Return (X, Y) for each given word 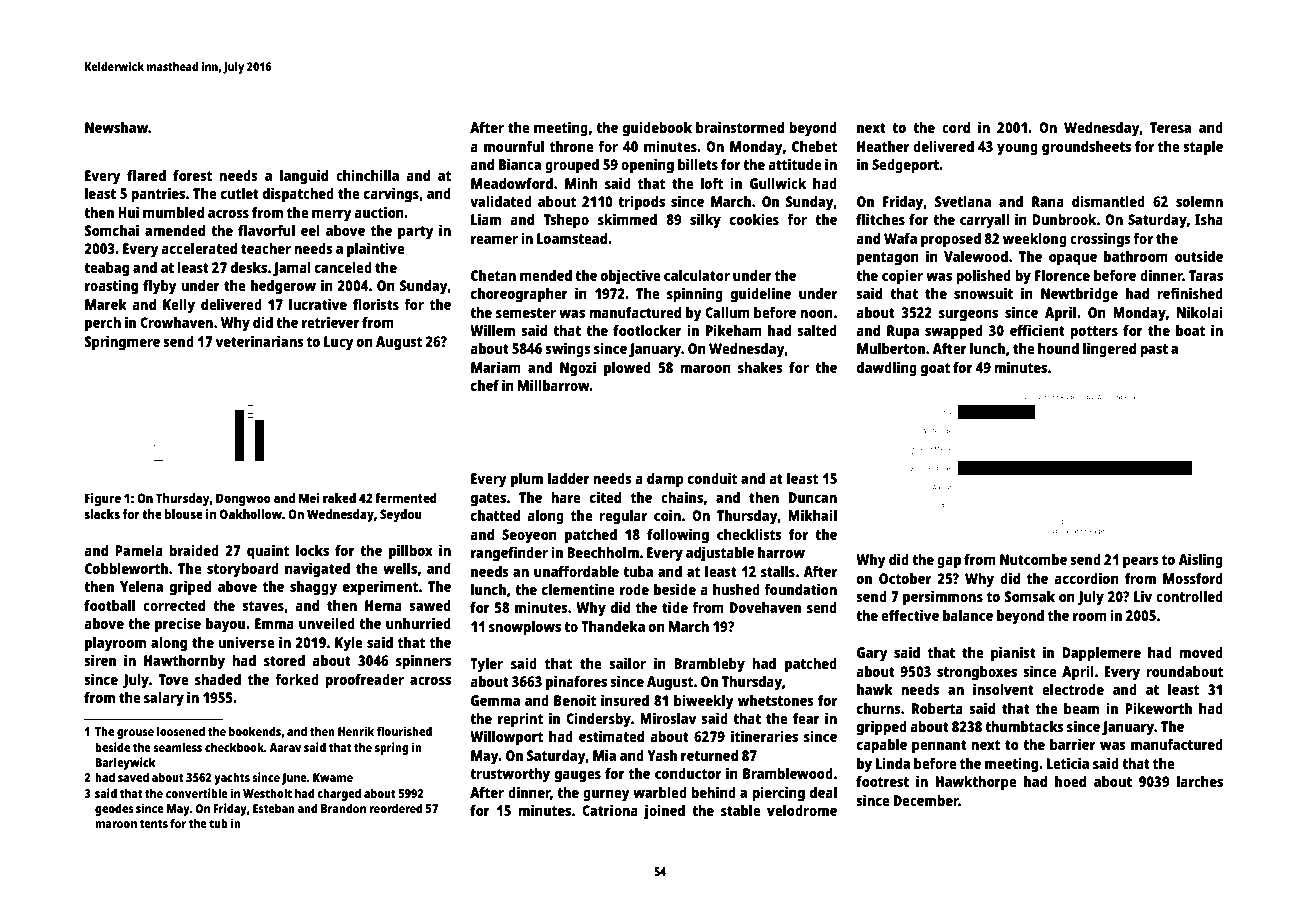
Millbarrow (554, 385)
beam (1081, 708)
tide (675, 607)
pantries (158, 195)
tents (153, 824)
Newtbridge (1079, 295)
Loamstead (572, 238)
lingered (1109, 350)
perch (103, 324)
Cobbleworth (126, 568)
